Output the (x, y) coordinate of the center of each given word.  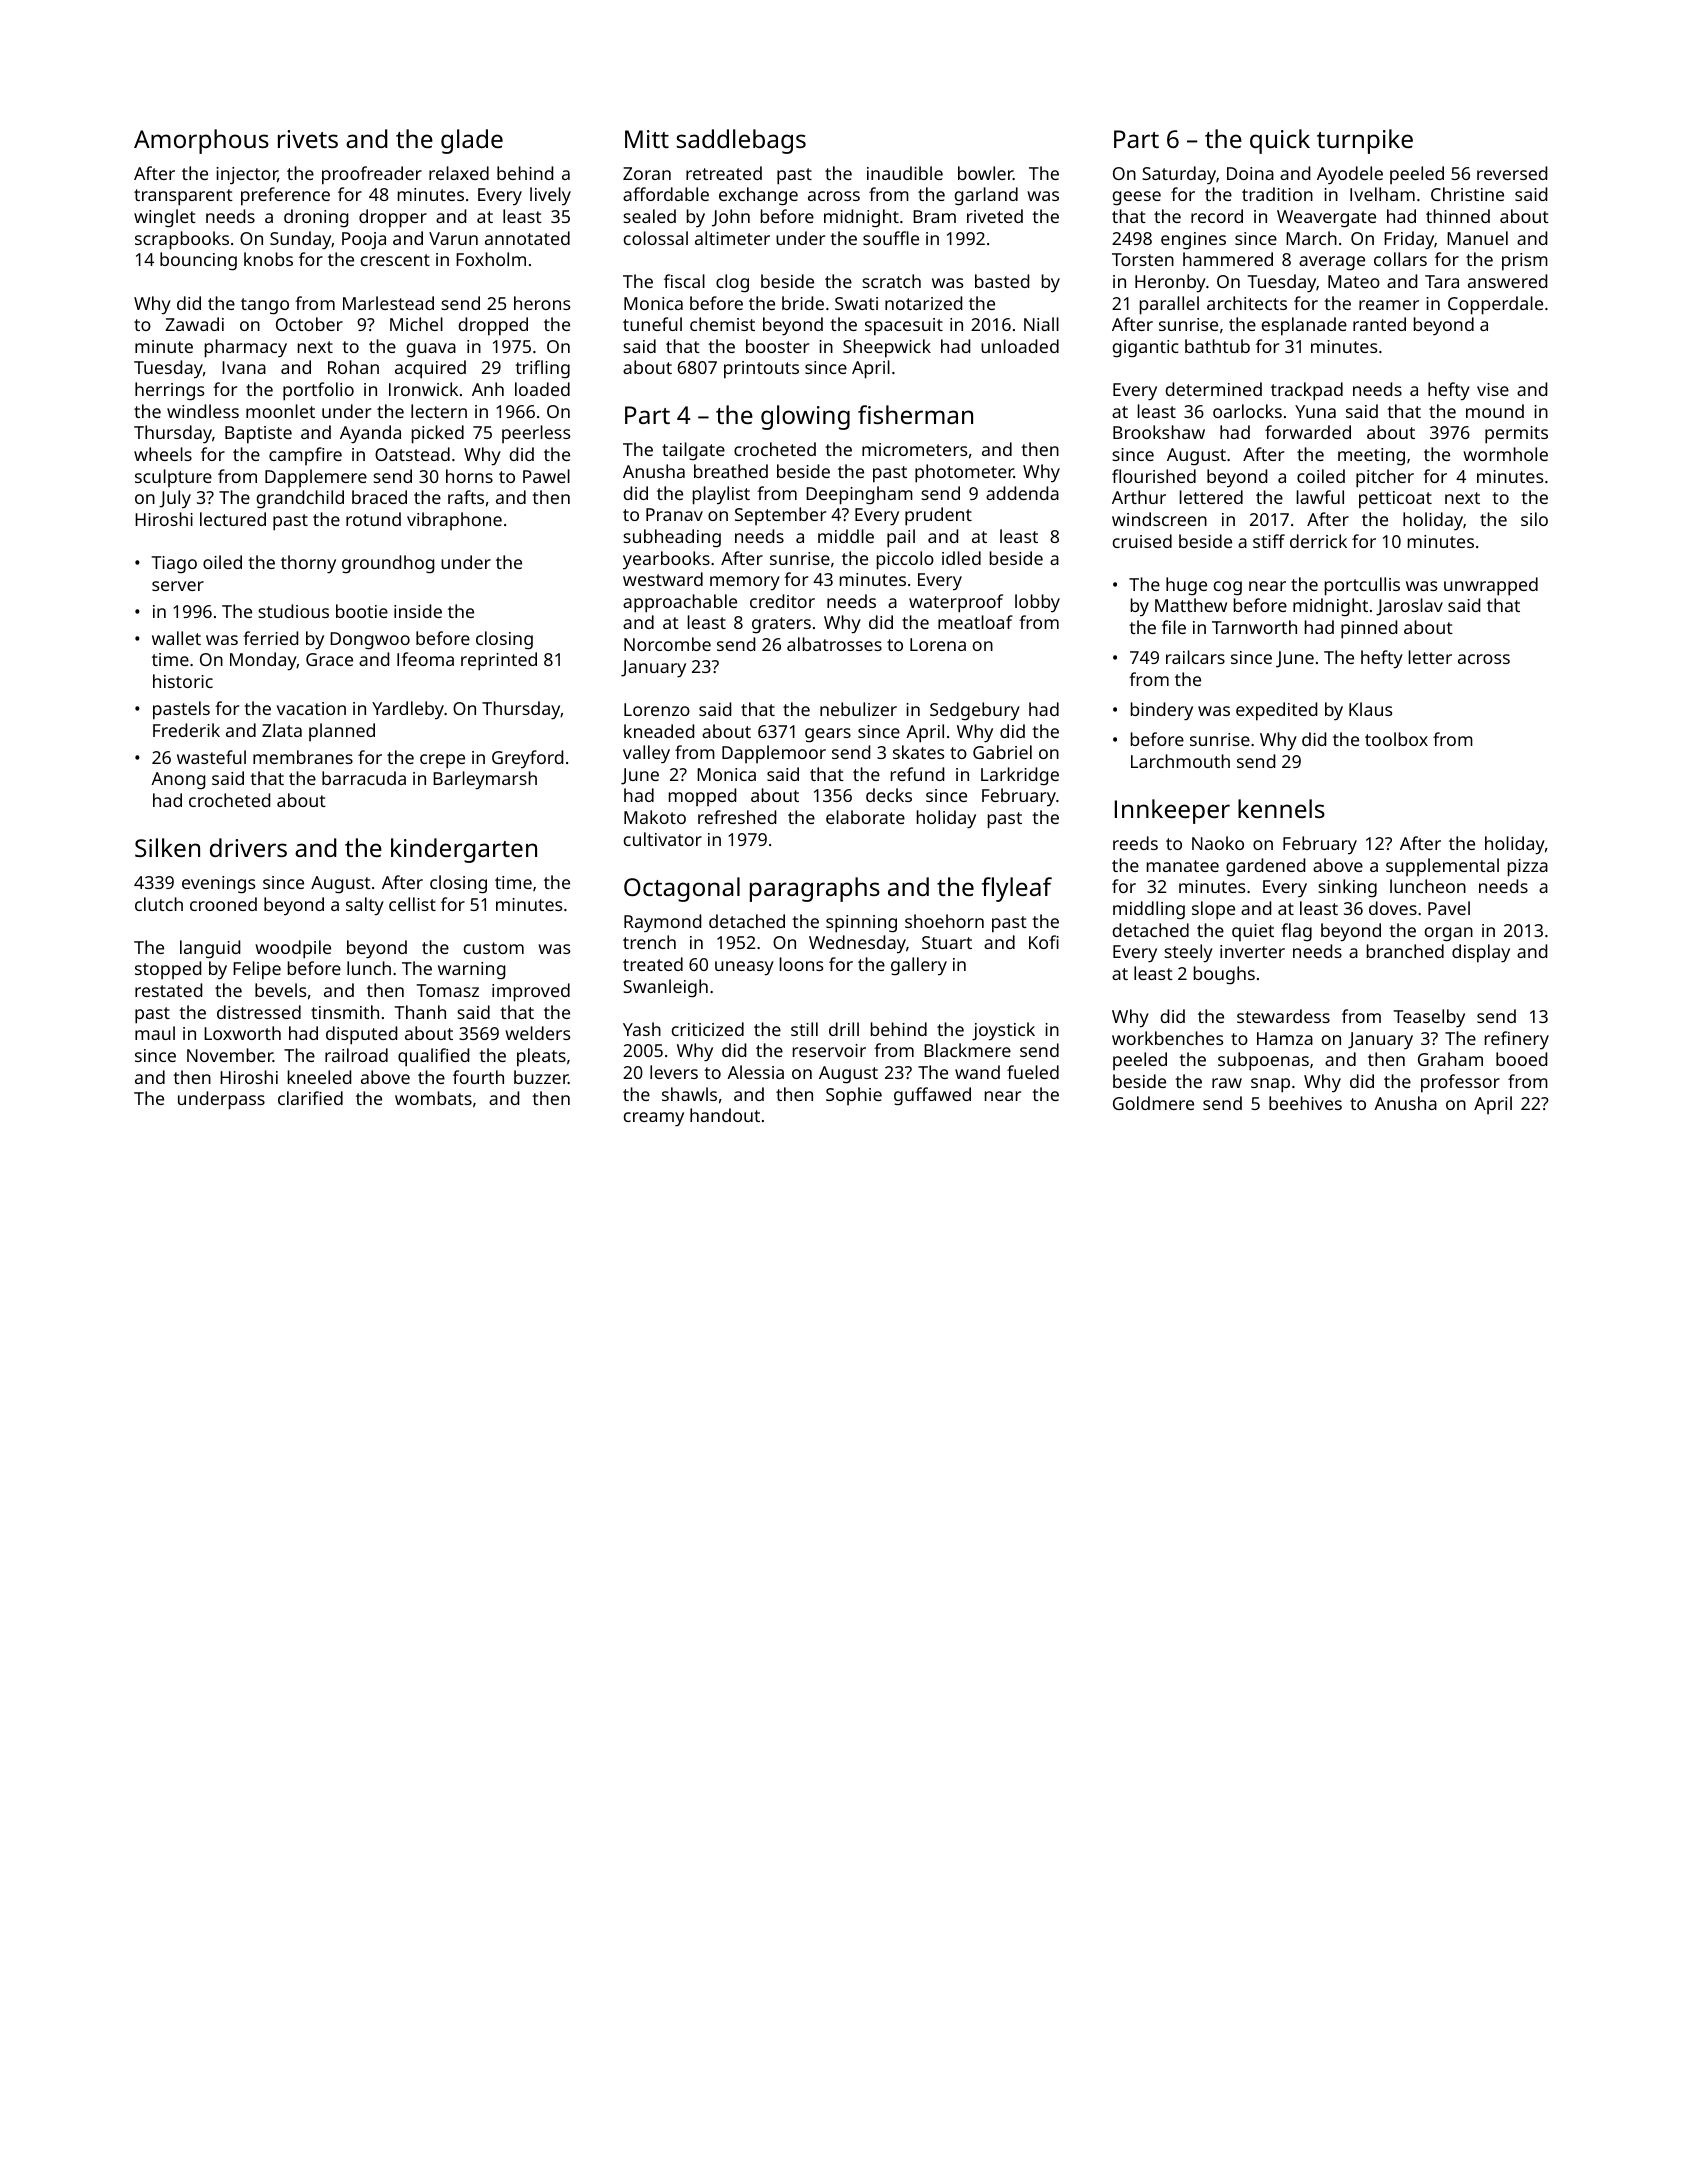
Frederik (186, 730)
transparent (183, 197)
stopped (168, 970)
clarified (310, 1098)
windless (203, 411)
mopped (702, 797)
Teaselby (1429, 1018)
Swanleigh (665, 988)
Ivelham (1382, 194)
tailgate (693, 451)
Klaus (1370, 709)
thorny (308, 564)
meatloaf (975, 622)
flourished (1154, 476)
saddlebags (741, 141)
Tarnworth (1254, 627)
